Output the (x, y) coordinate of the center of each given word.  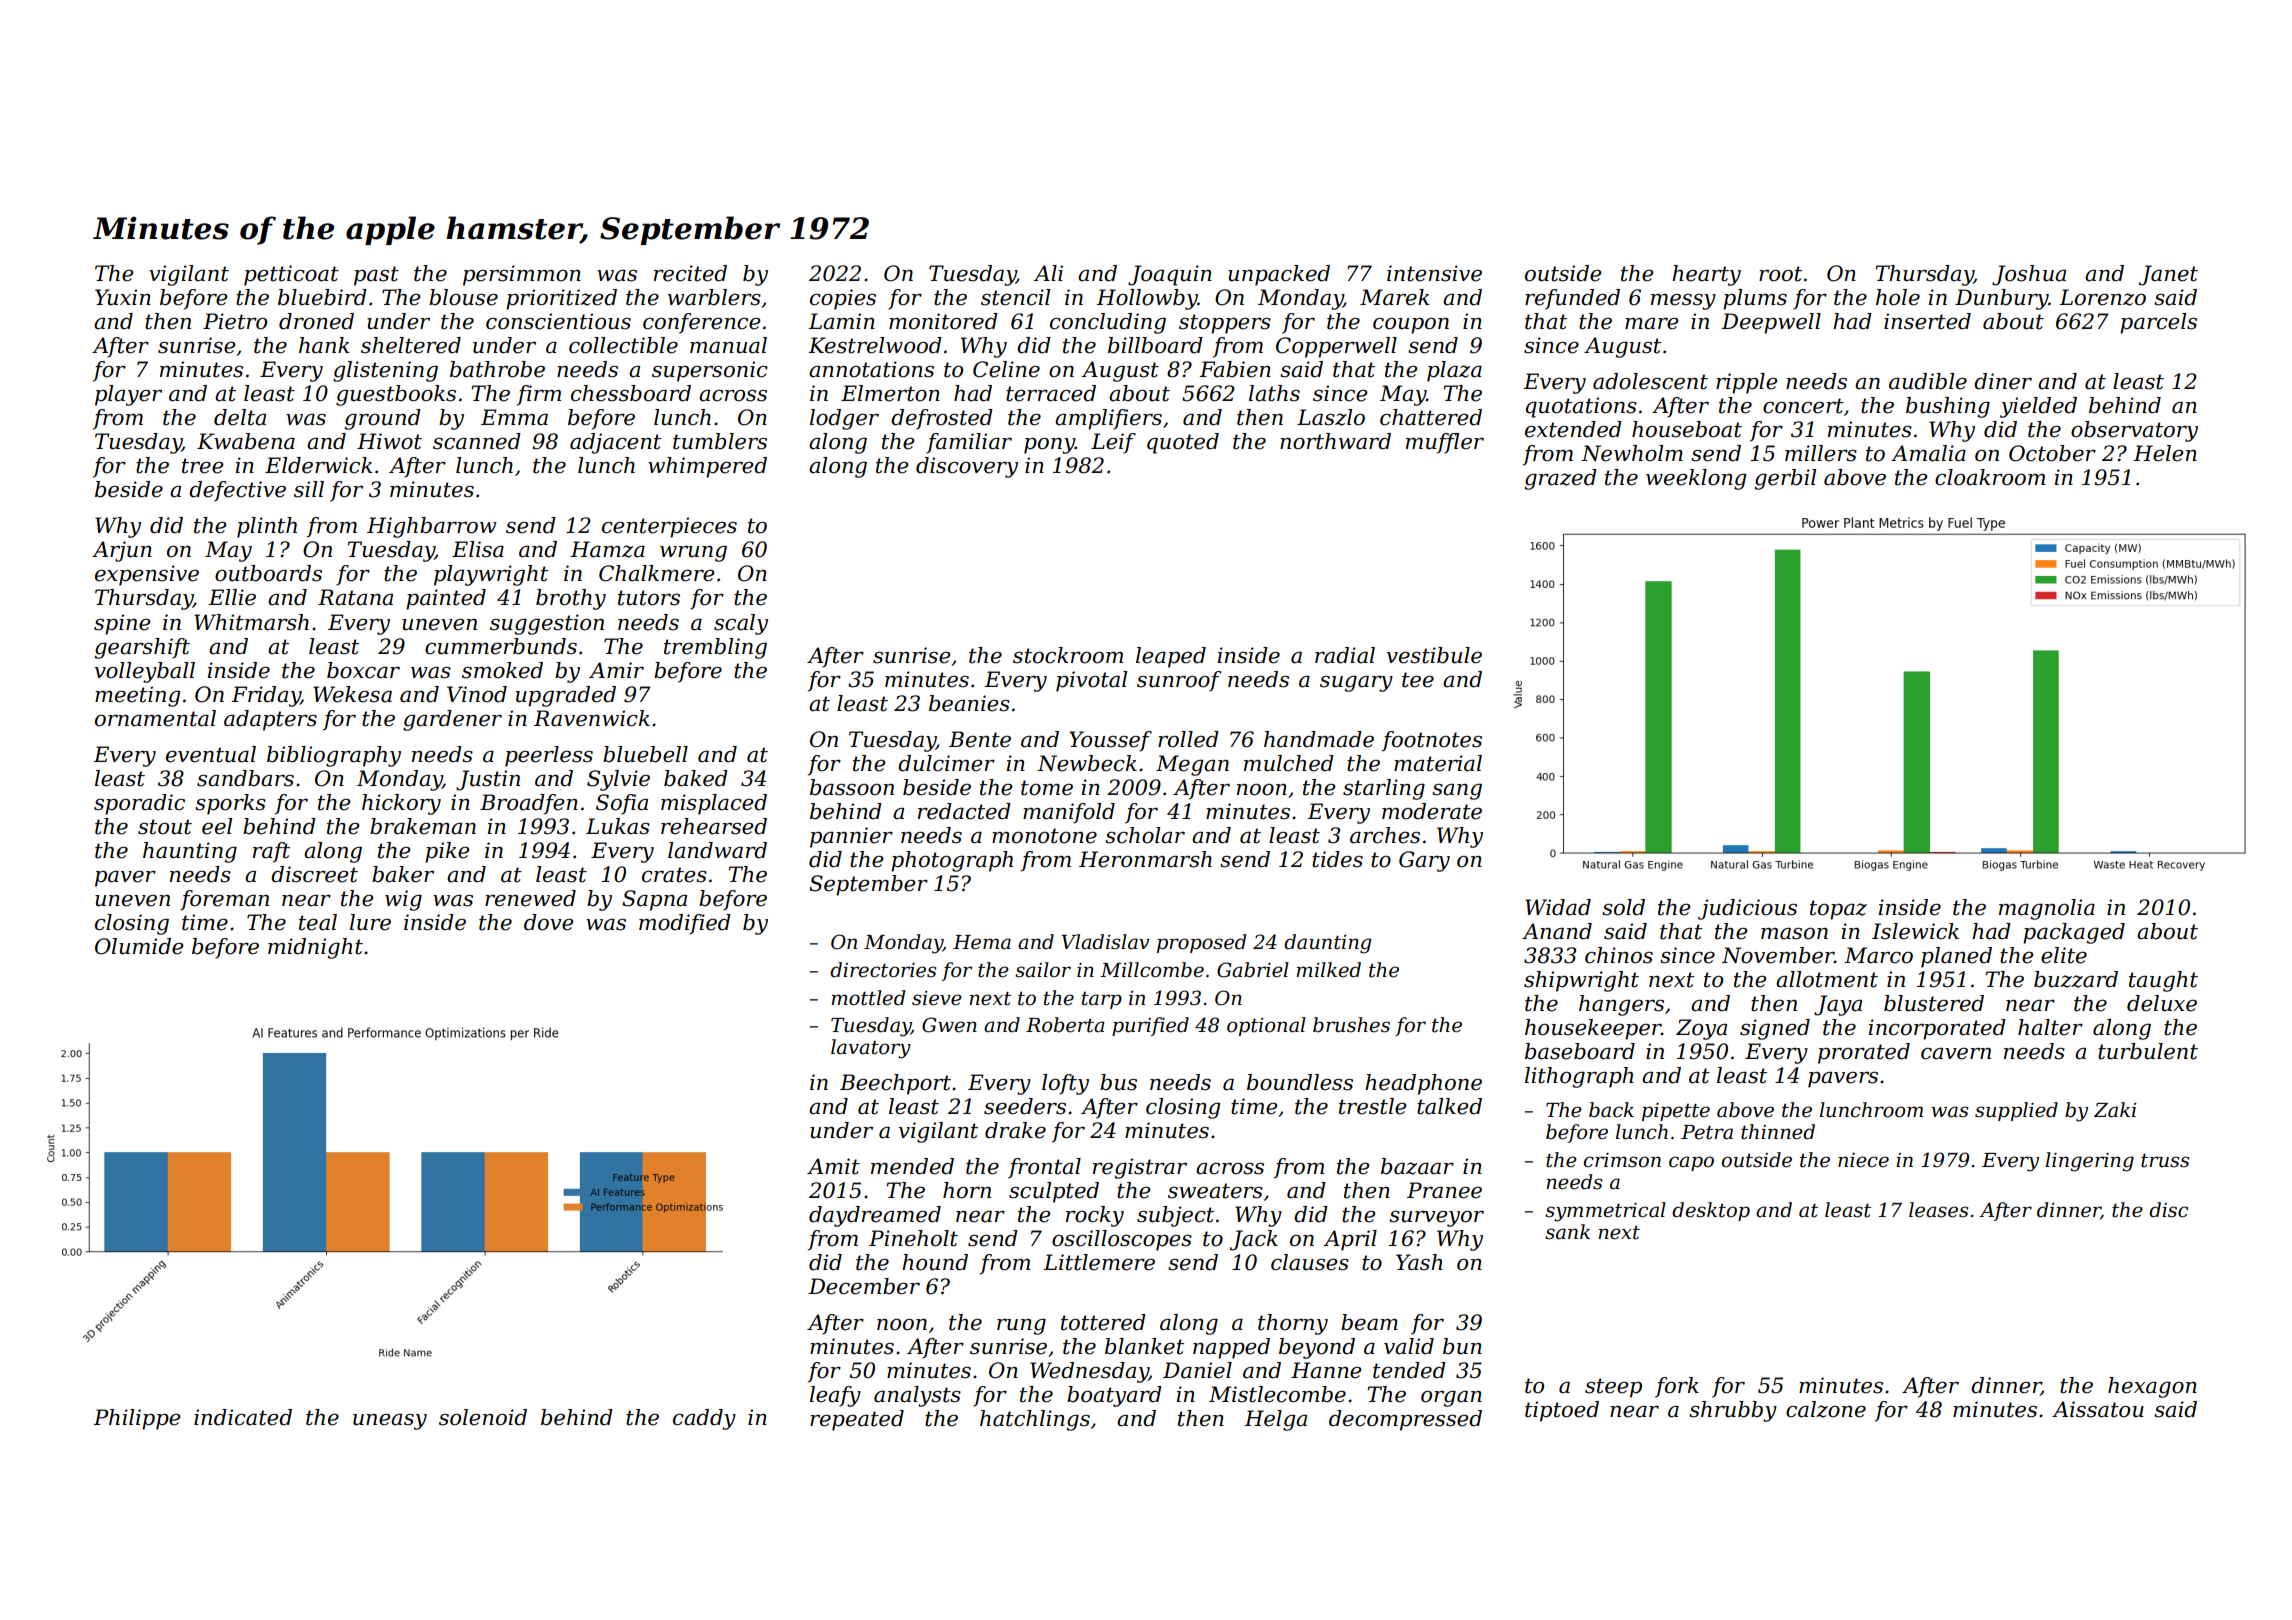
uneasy (390, 1421)
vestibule (1434, 655)
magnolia (2047, 909)
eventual (211, 754)
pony (1049, 446)
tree (203, 466)
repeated (857, 1420)
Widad (1558, 907)
